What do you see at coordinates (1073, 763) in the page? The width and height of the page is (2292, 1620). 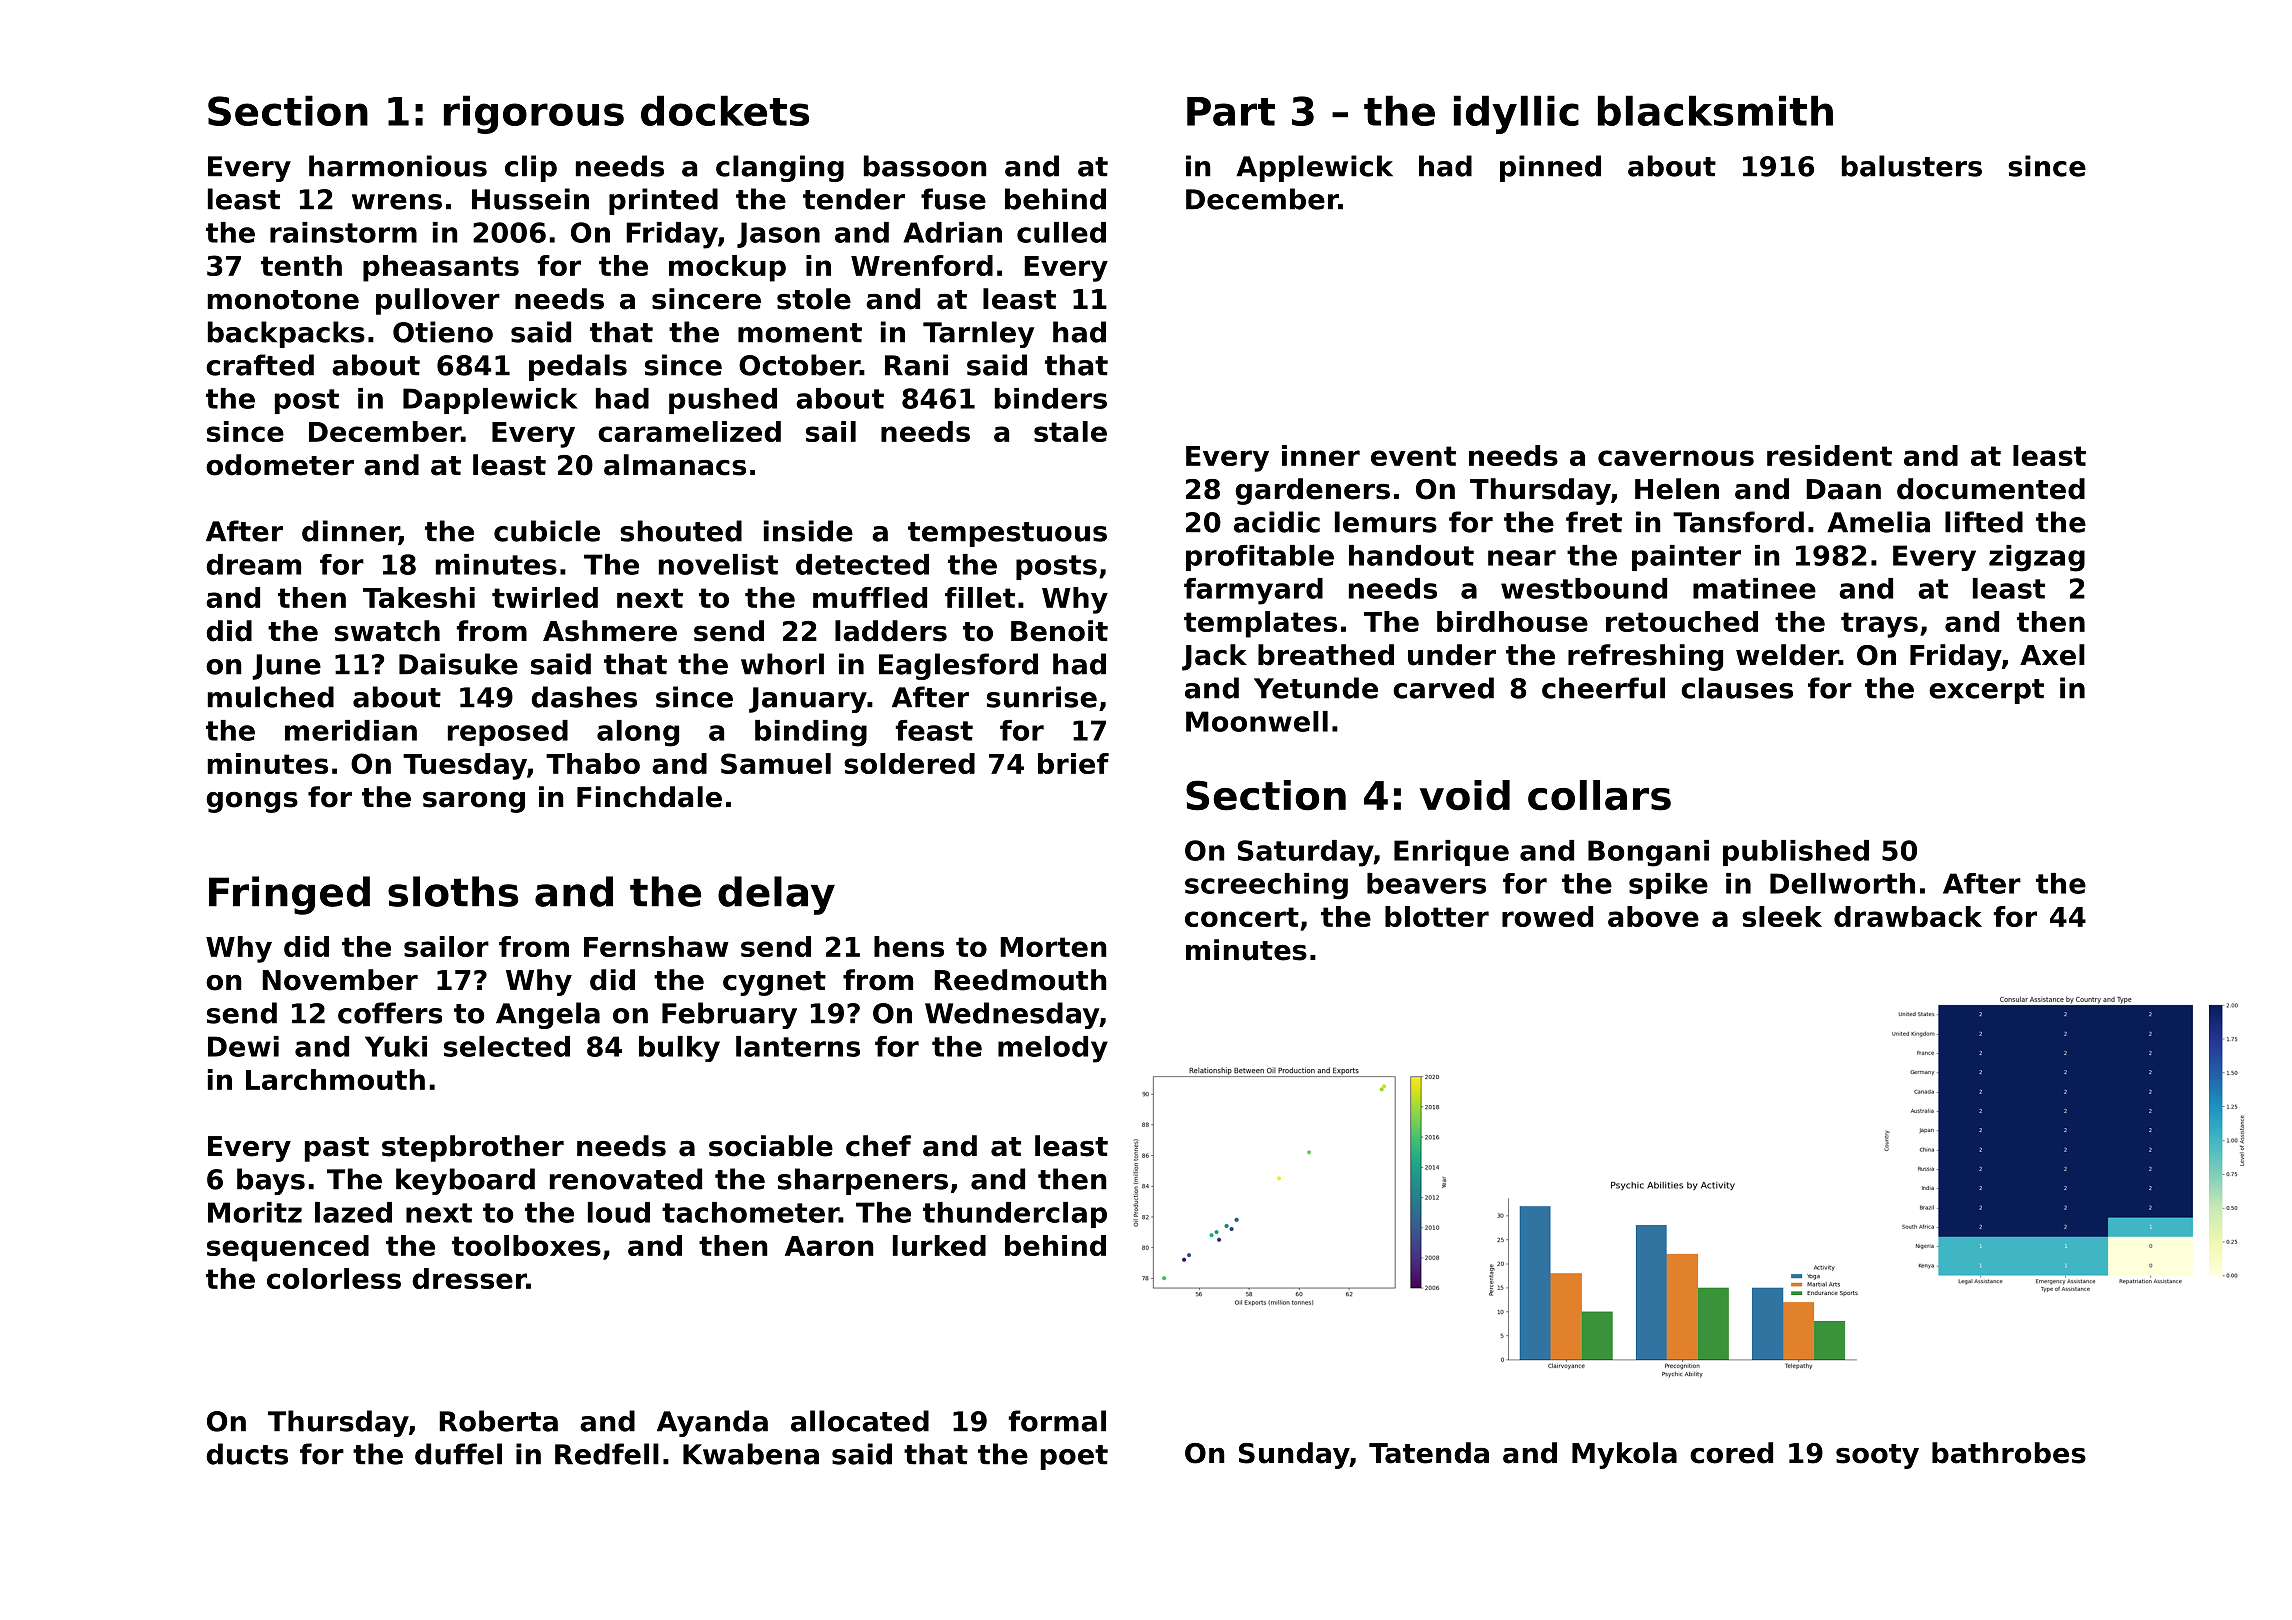 I see `brief` at bounding box center [1073, 763].
